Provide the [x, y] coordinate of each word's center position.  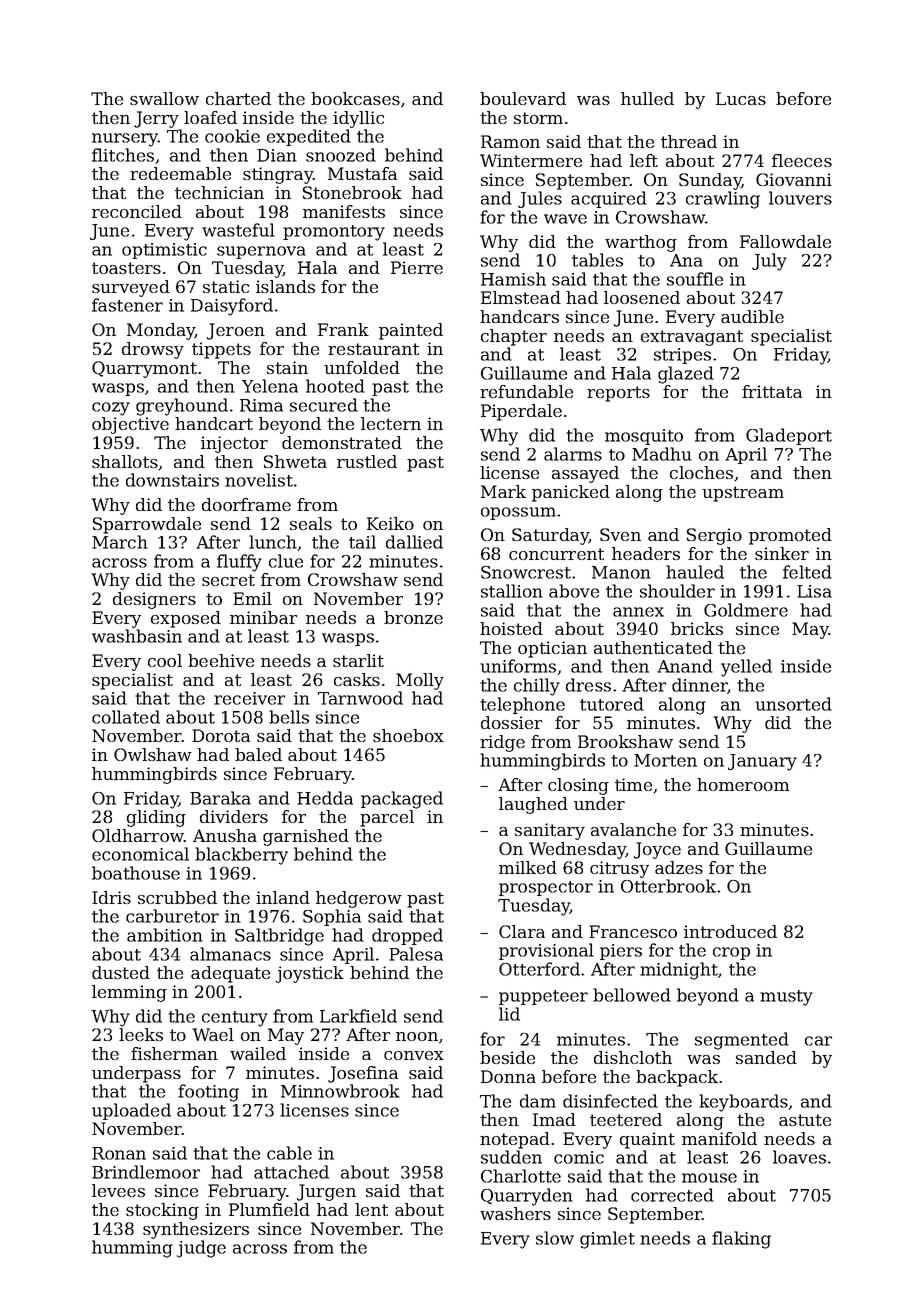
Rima [261, 405]
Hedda [325, 798]
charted [238, 98]
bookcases [355, 98]
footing [208, 1093]
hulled [647, 98]
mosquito [644, 437]
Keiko [390, 523]
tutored [612, 704]
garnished [306, 837]
